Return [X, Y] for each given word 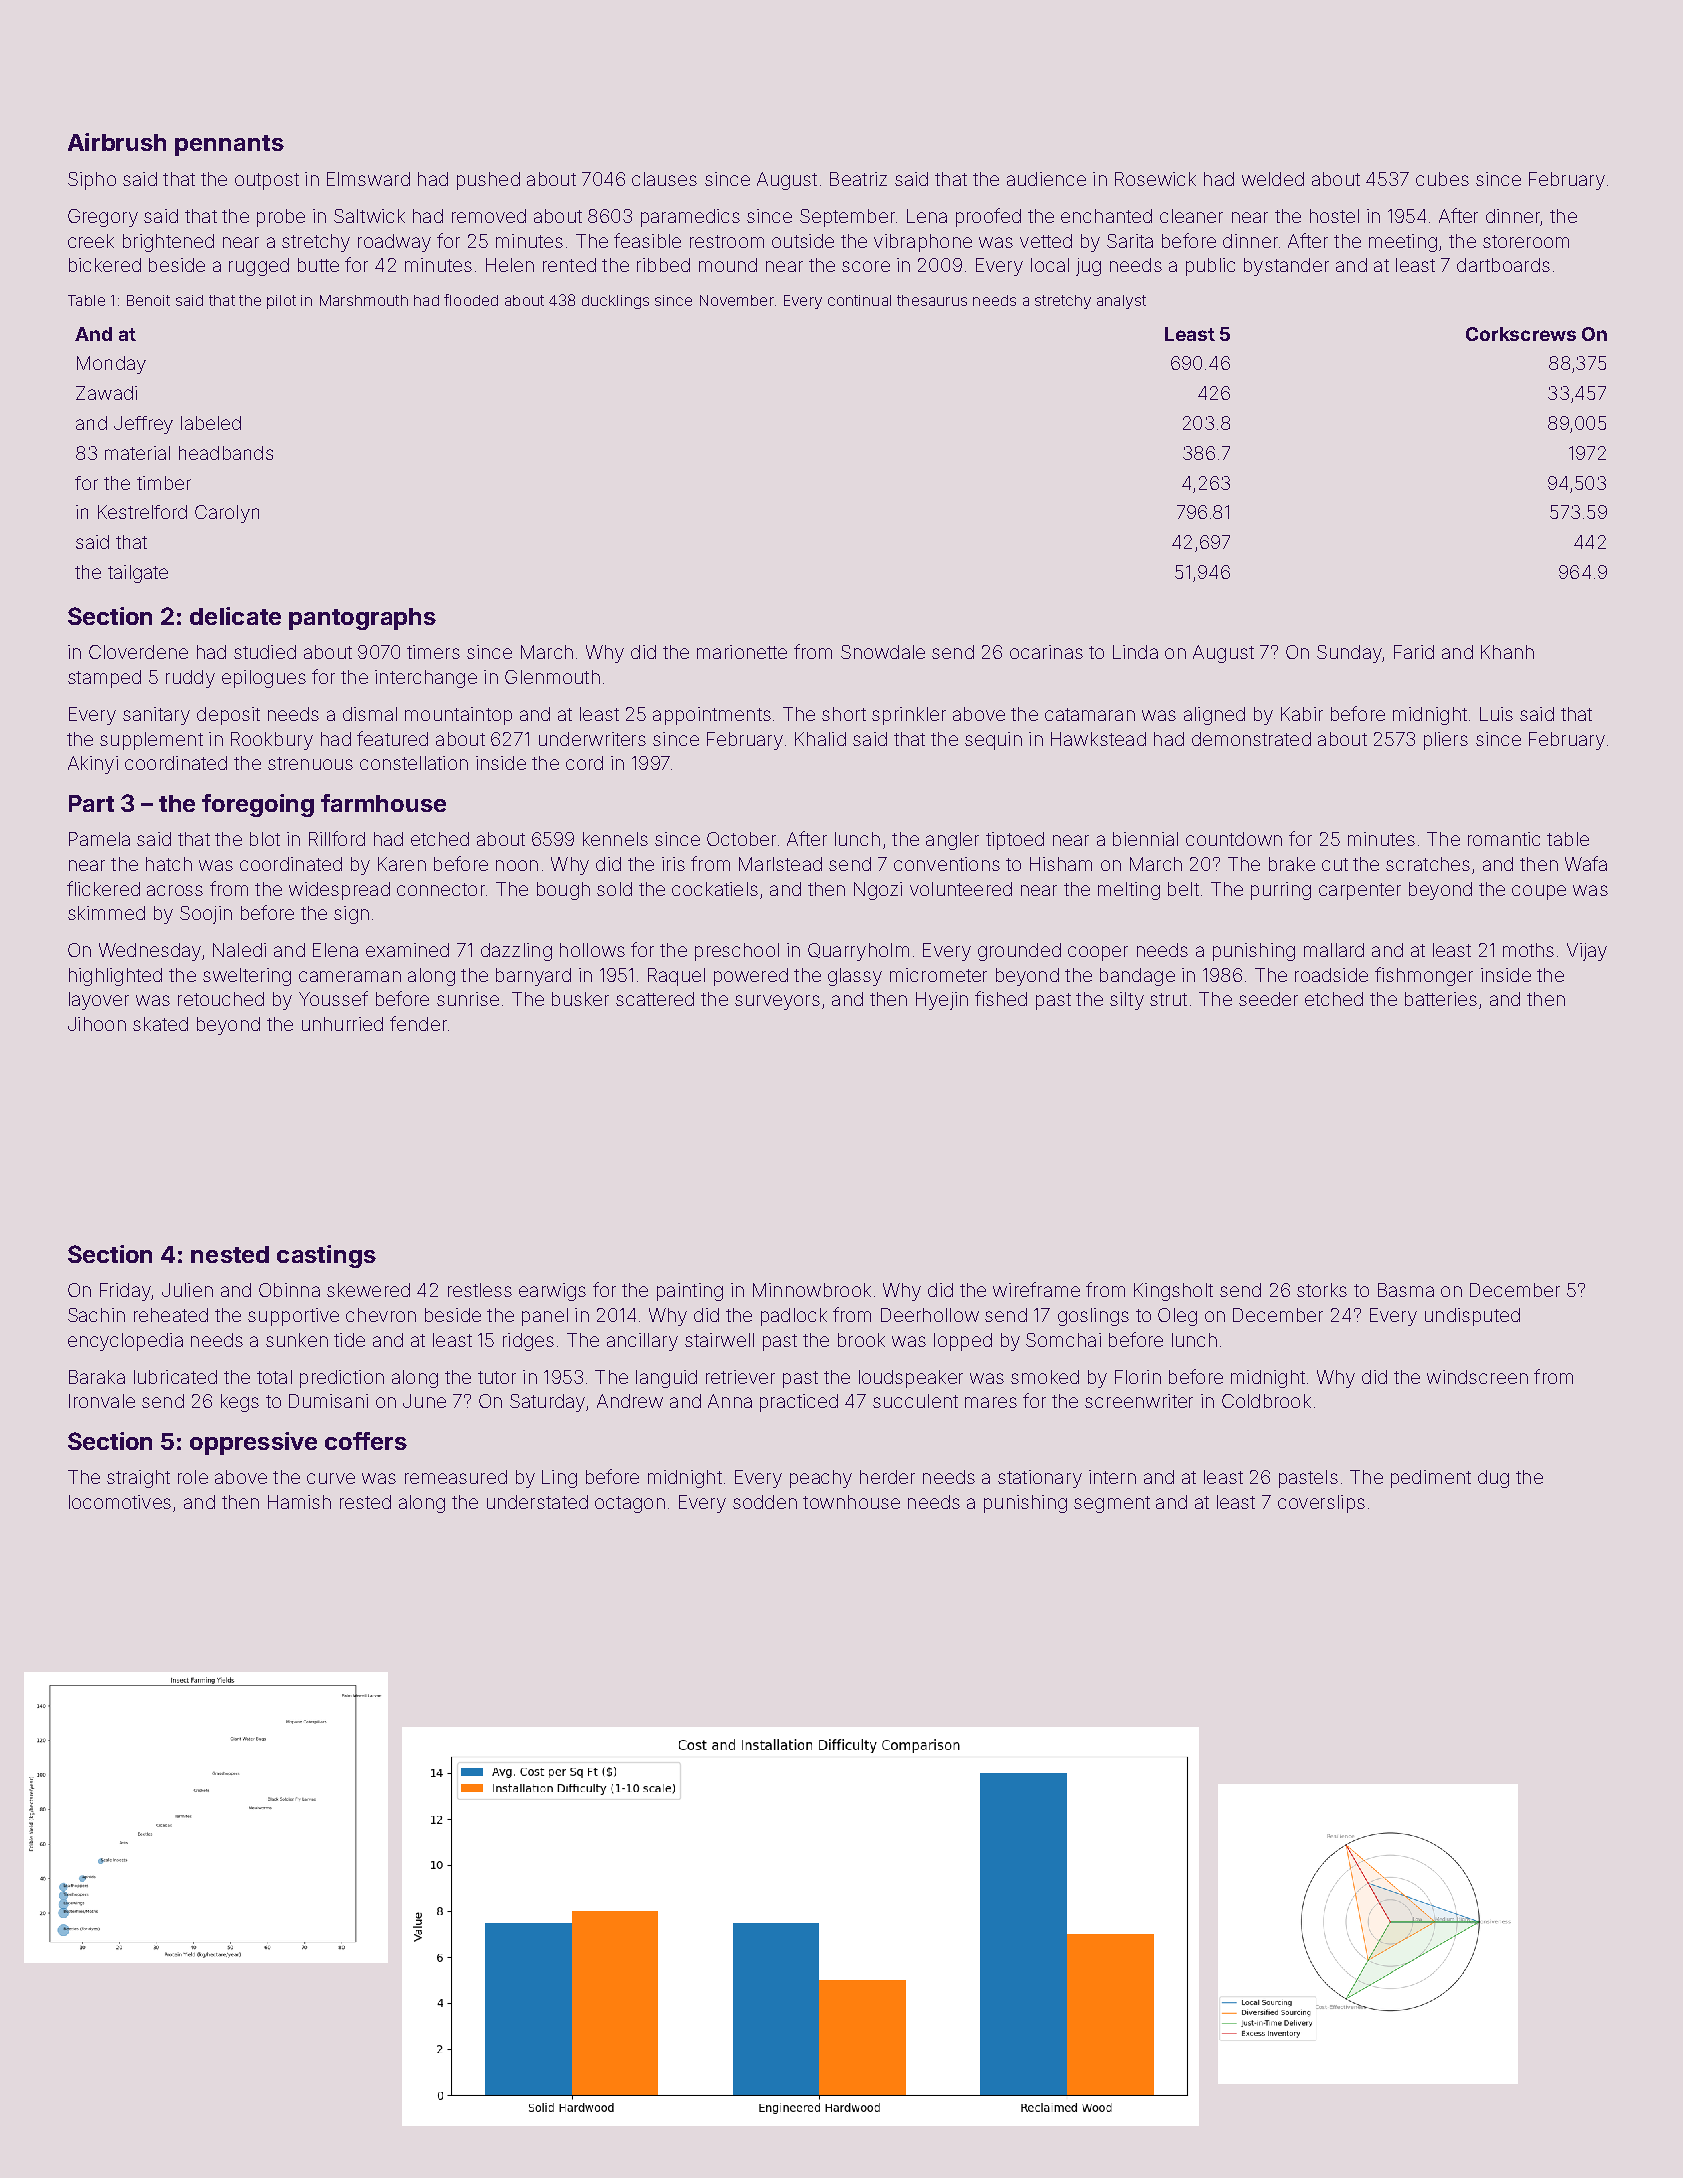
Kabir [1302, 714]
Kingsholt [1173, 1292]
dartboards [1503, 265]
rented [569, 265]
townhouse [851, 1502]
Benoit [148, 300]
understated [537, 1502]
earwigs [552, 1292]
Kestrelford [142, 512]
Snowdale [883, 652]
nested [230, 1254]
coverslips [1321, 1504]
